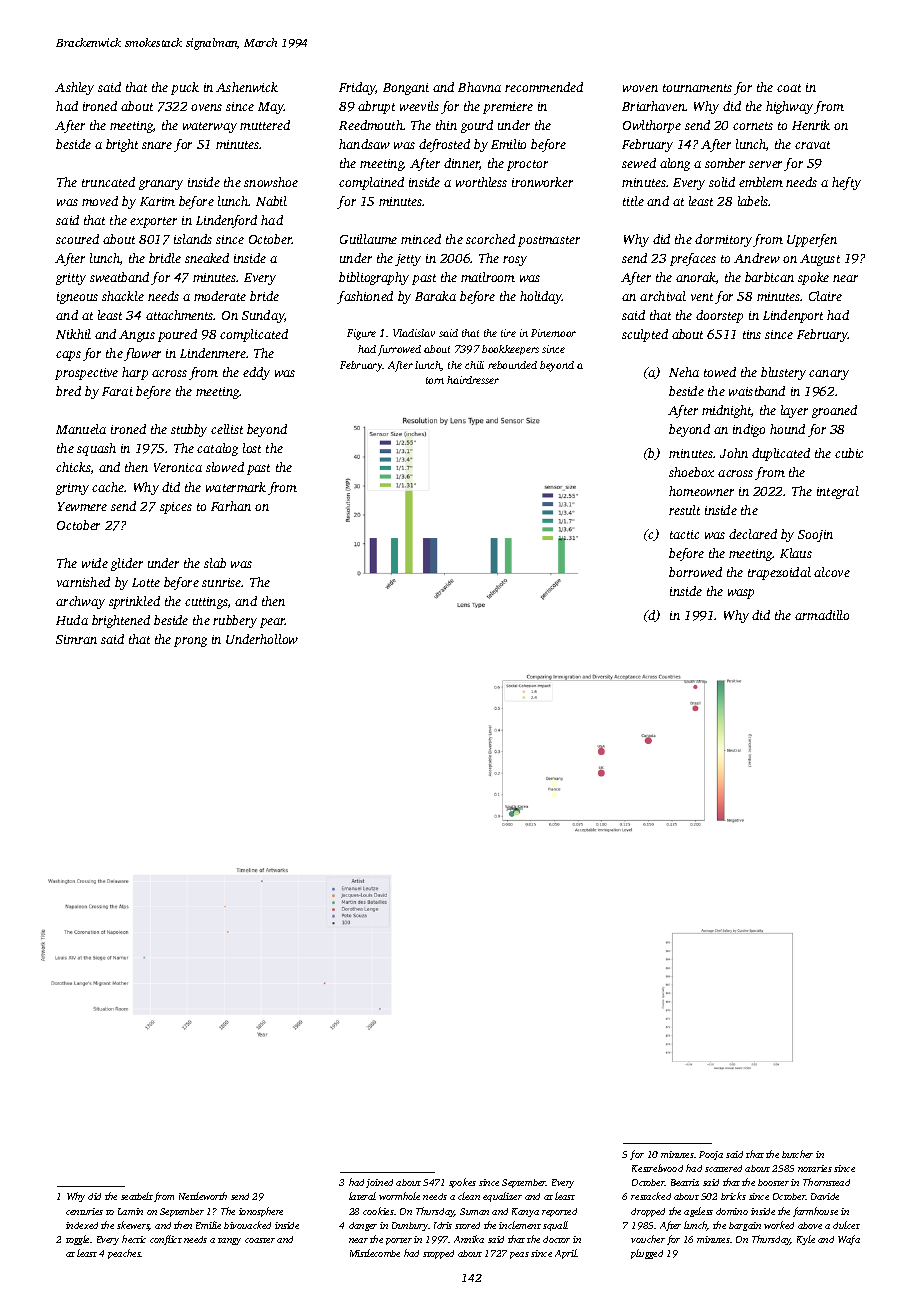 The height and width of the screenshot is (1308, 924). What do you see at coordinates (542, 182) in the screenshot?
I see `ironworker` at bounding box center [542, 182].
